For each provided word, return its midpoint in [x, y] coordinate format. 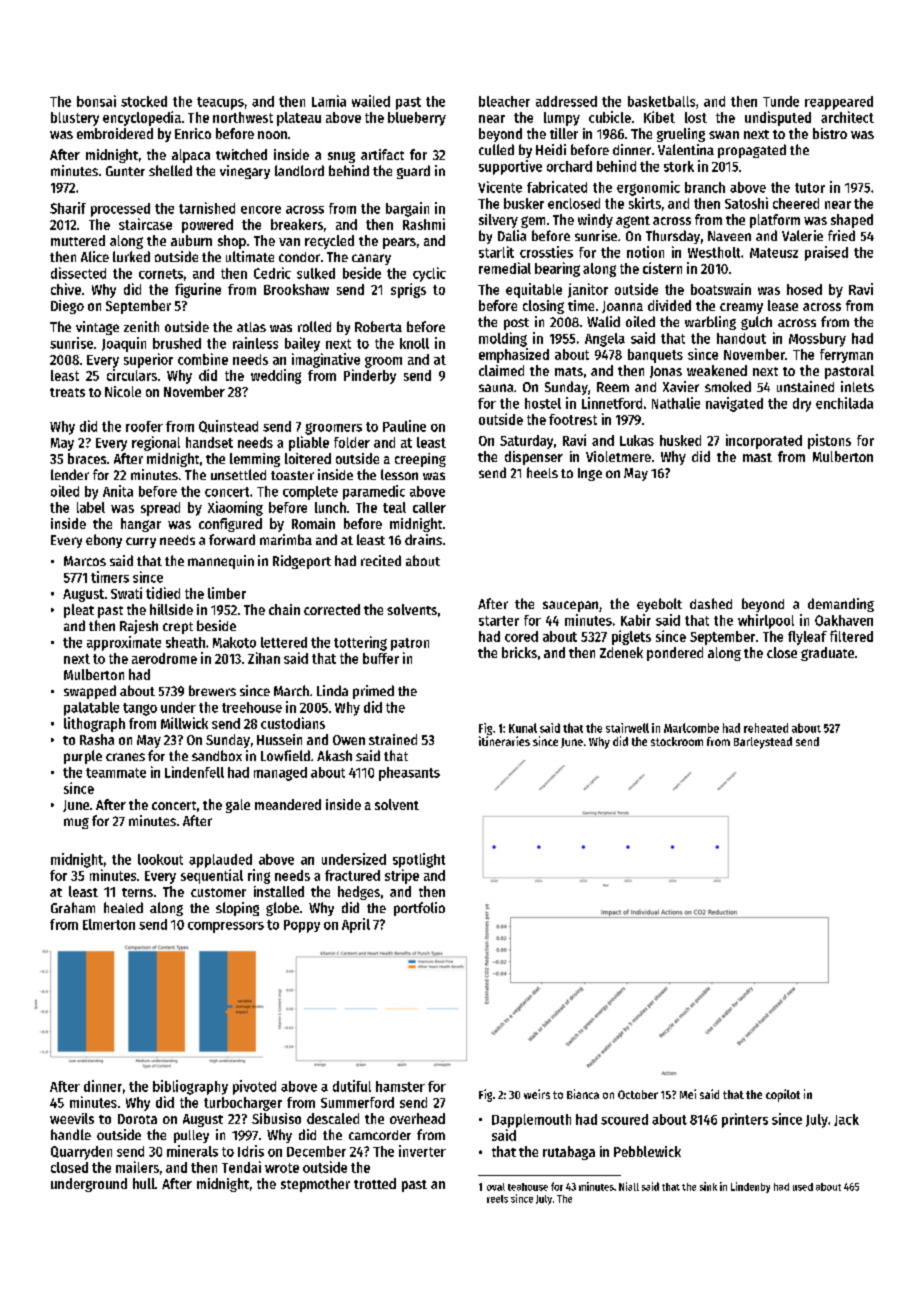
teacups [220, 103]
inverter [422, 1151]
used [803, 1187]
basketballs [661, 101]
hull [144, 1183]
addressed [566, 101]
